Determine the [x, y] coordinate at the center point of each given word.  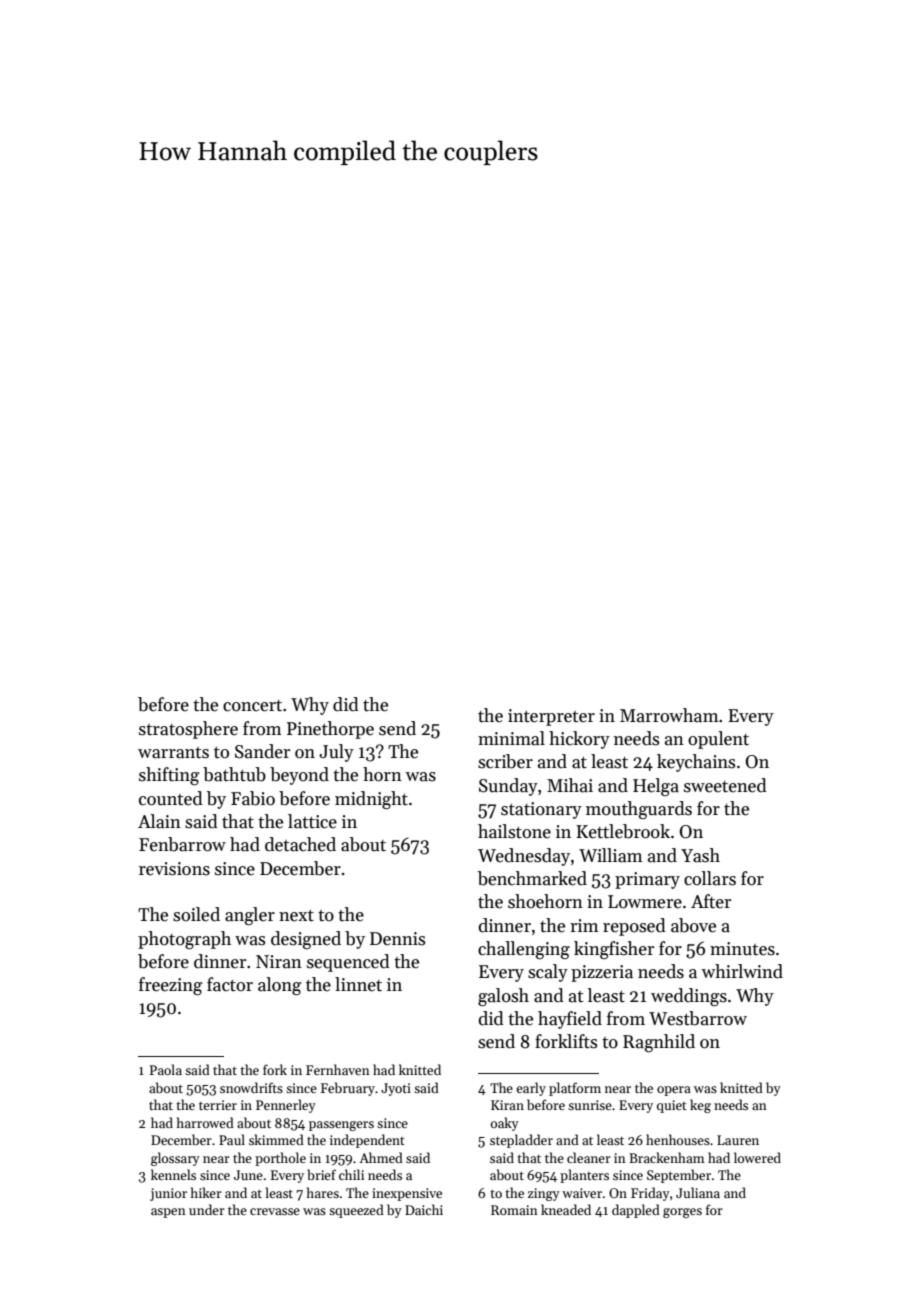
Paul [232, 1139]
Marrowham [669, 715]
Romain [514, 1210]
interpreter [551, 717]
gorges [682, 1213]
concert [252, 706]
